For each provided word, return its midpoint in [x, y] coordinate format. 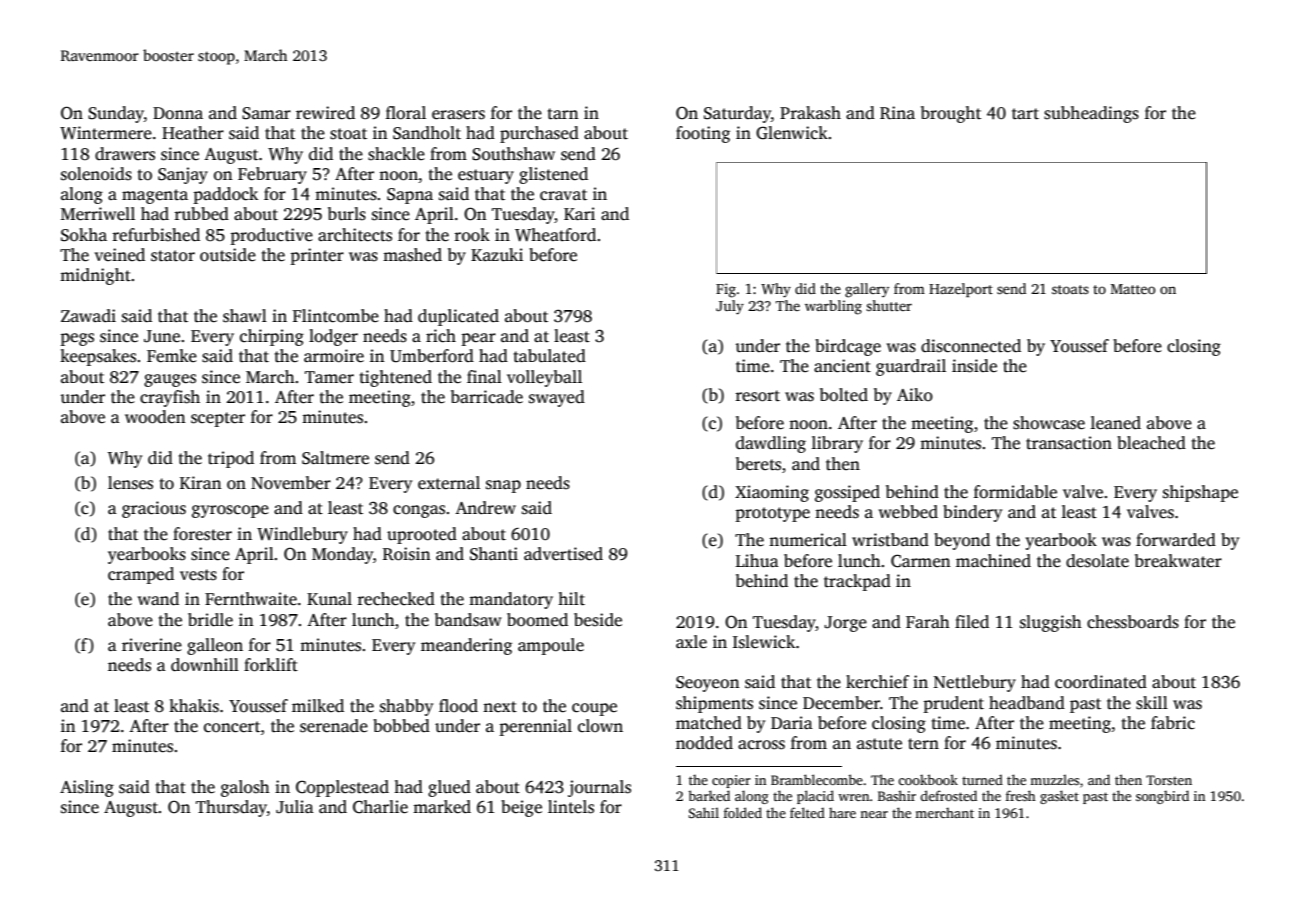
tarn [563, 114]
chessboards [1133, 622]
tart [1025, 114]
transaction [1069, 443]
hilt [571, 599]
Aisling [87, 788]
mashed [412, 255]
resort [757, 396]
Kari [579, 213]
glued [449, 788]
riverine [152, 645]
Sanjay [183, 175]
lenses [130, 483]
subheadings [1091, 114]
